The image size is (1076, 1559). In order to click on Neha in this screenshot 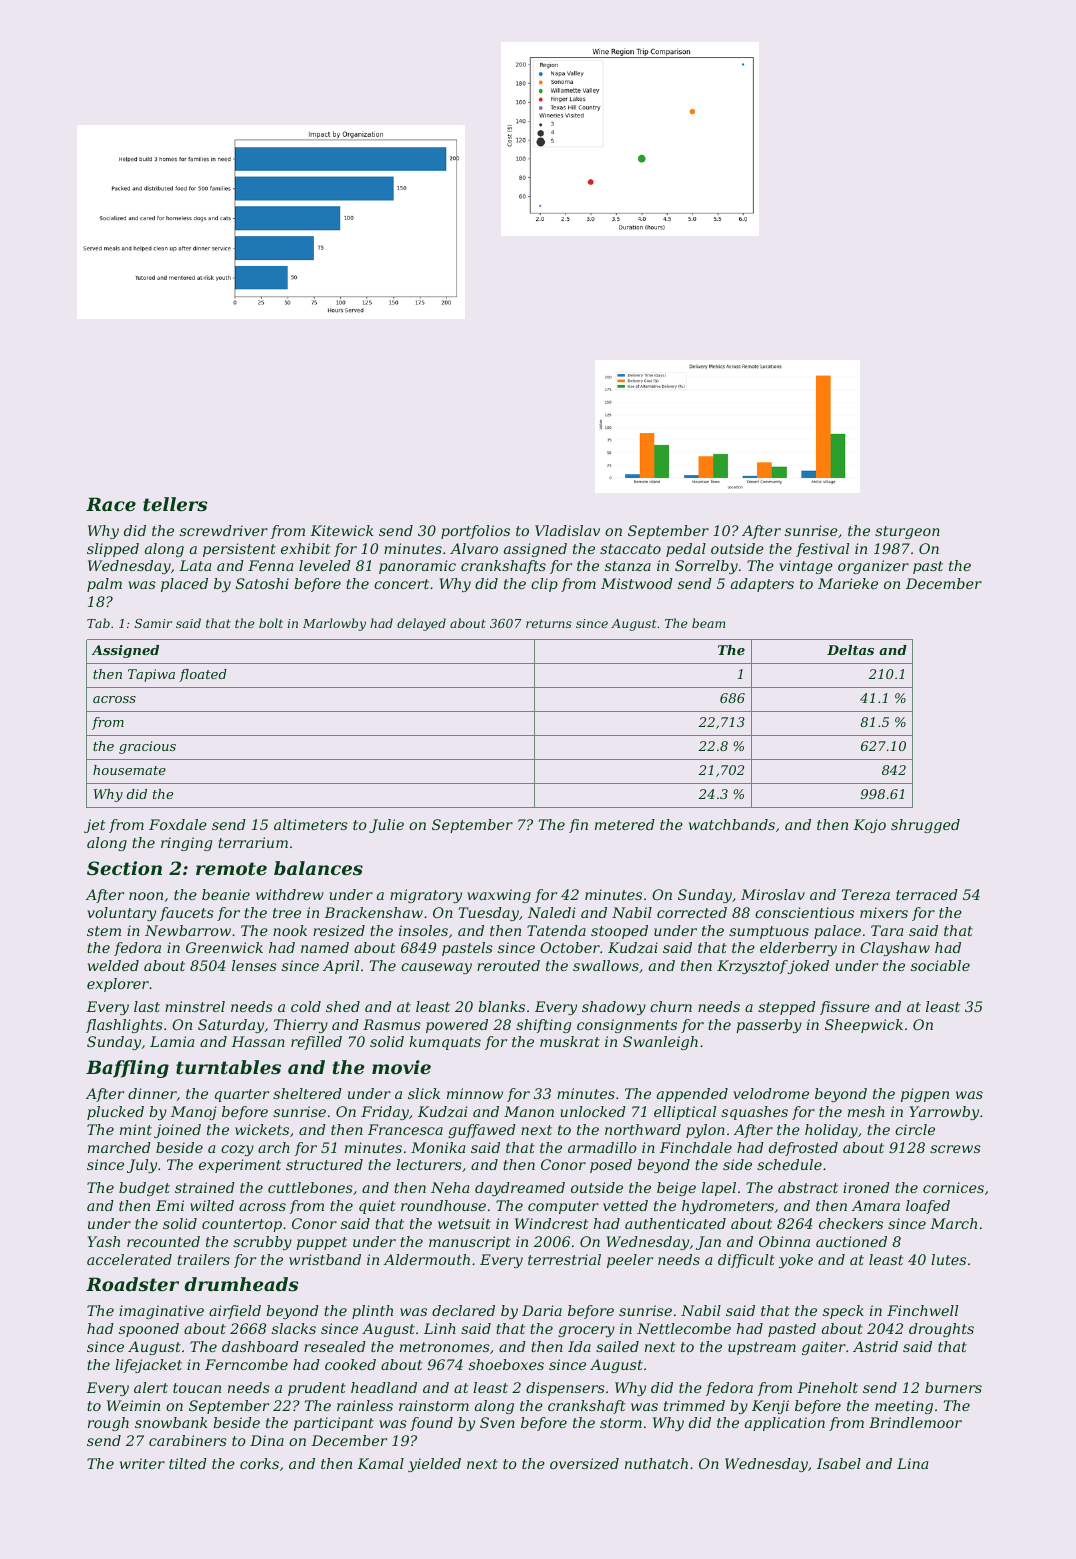, I will do `click(450, 1187)`.
